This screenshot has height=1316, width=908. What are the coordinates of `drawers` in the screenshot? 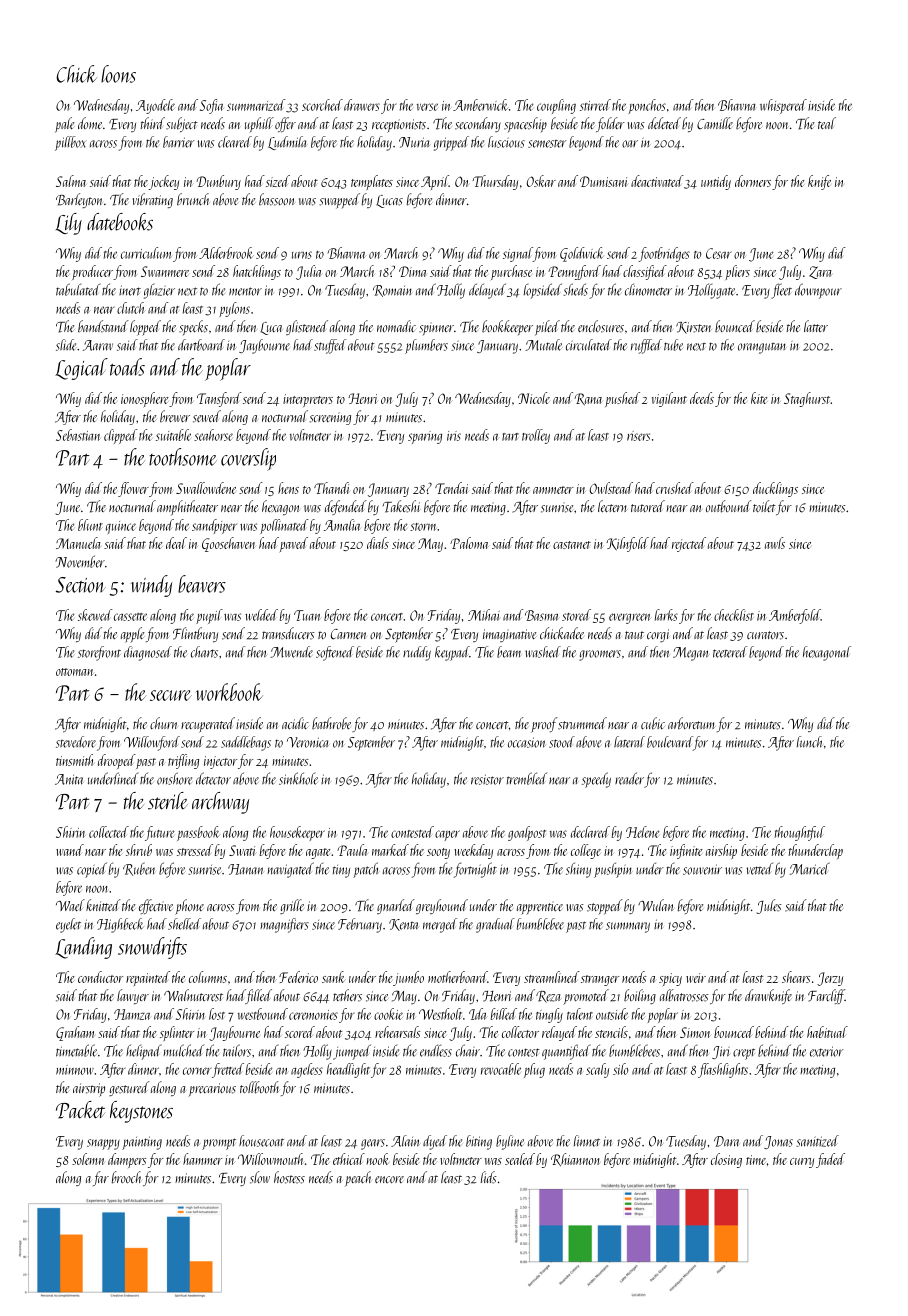 It's located at (362, 105).
